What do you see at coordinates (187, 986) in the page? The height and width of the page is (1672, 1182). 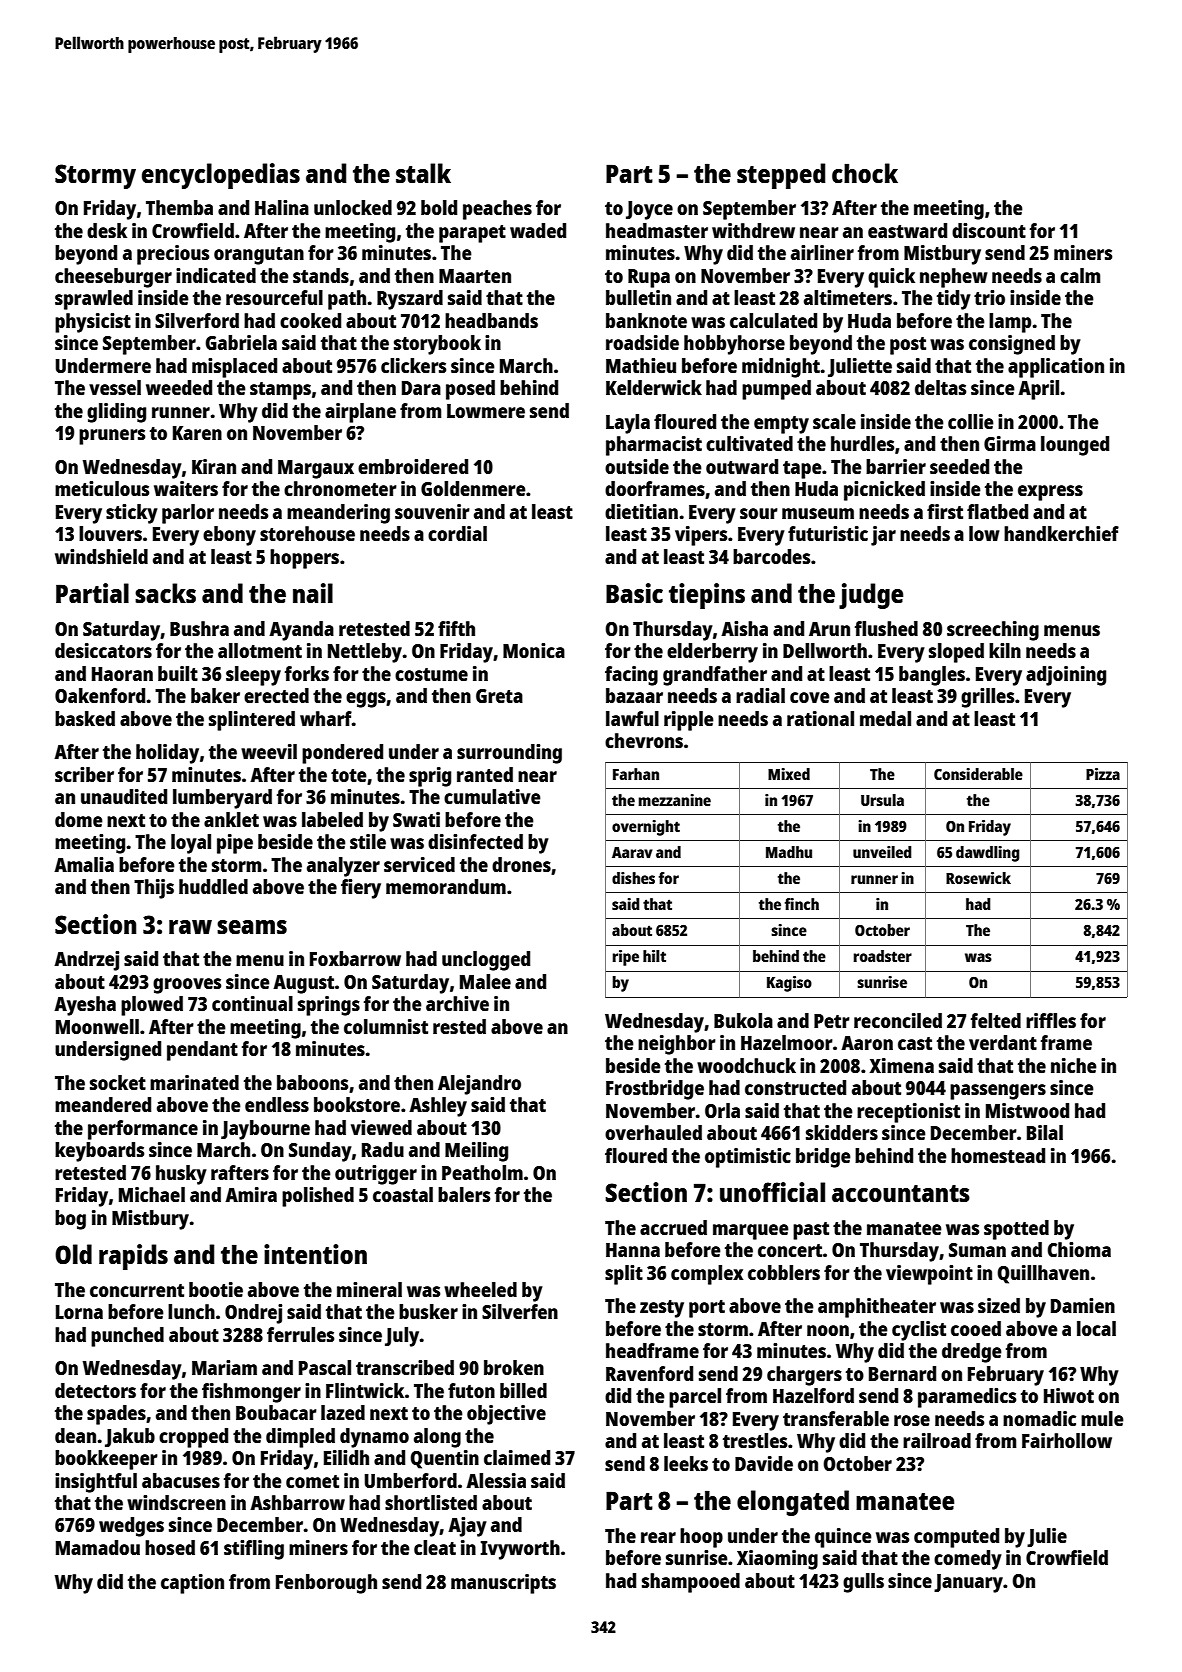 I see `grooves` at bounding box center [187, 986].
